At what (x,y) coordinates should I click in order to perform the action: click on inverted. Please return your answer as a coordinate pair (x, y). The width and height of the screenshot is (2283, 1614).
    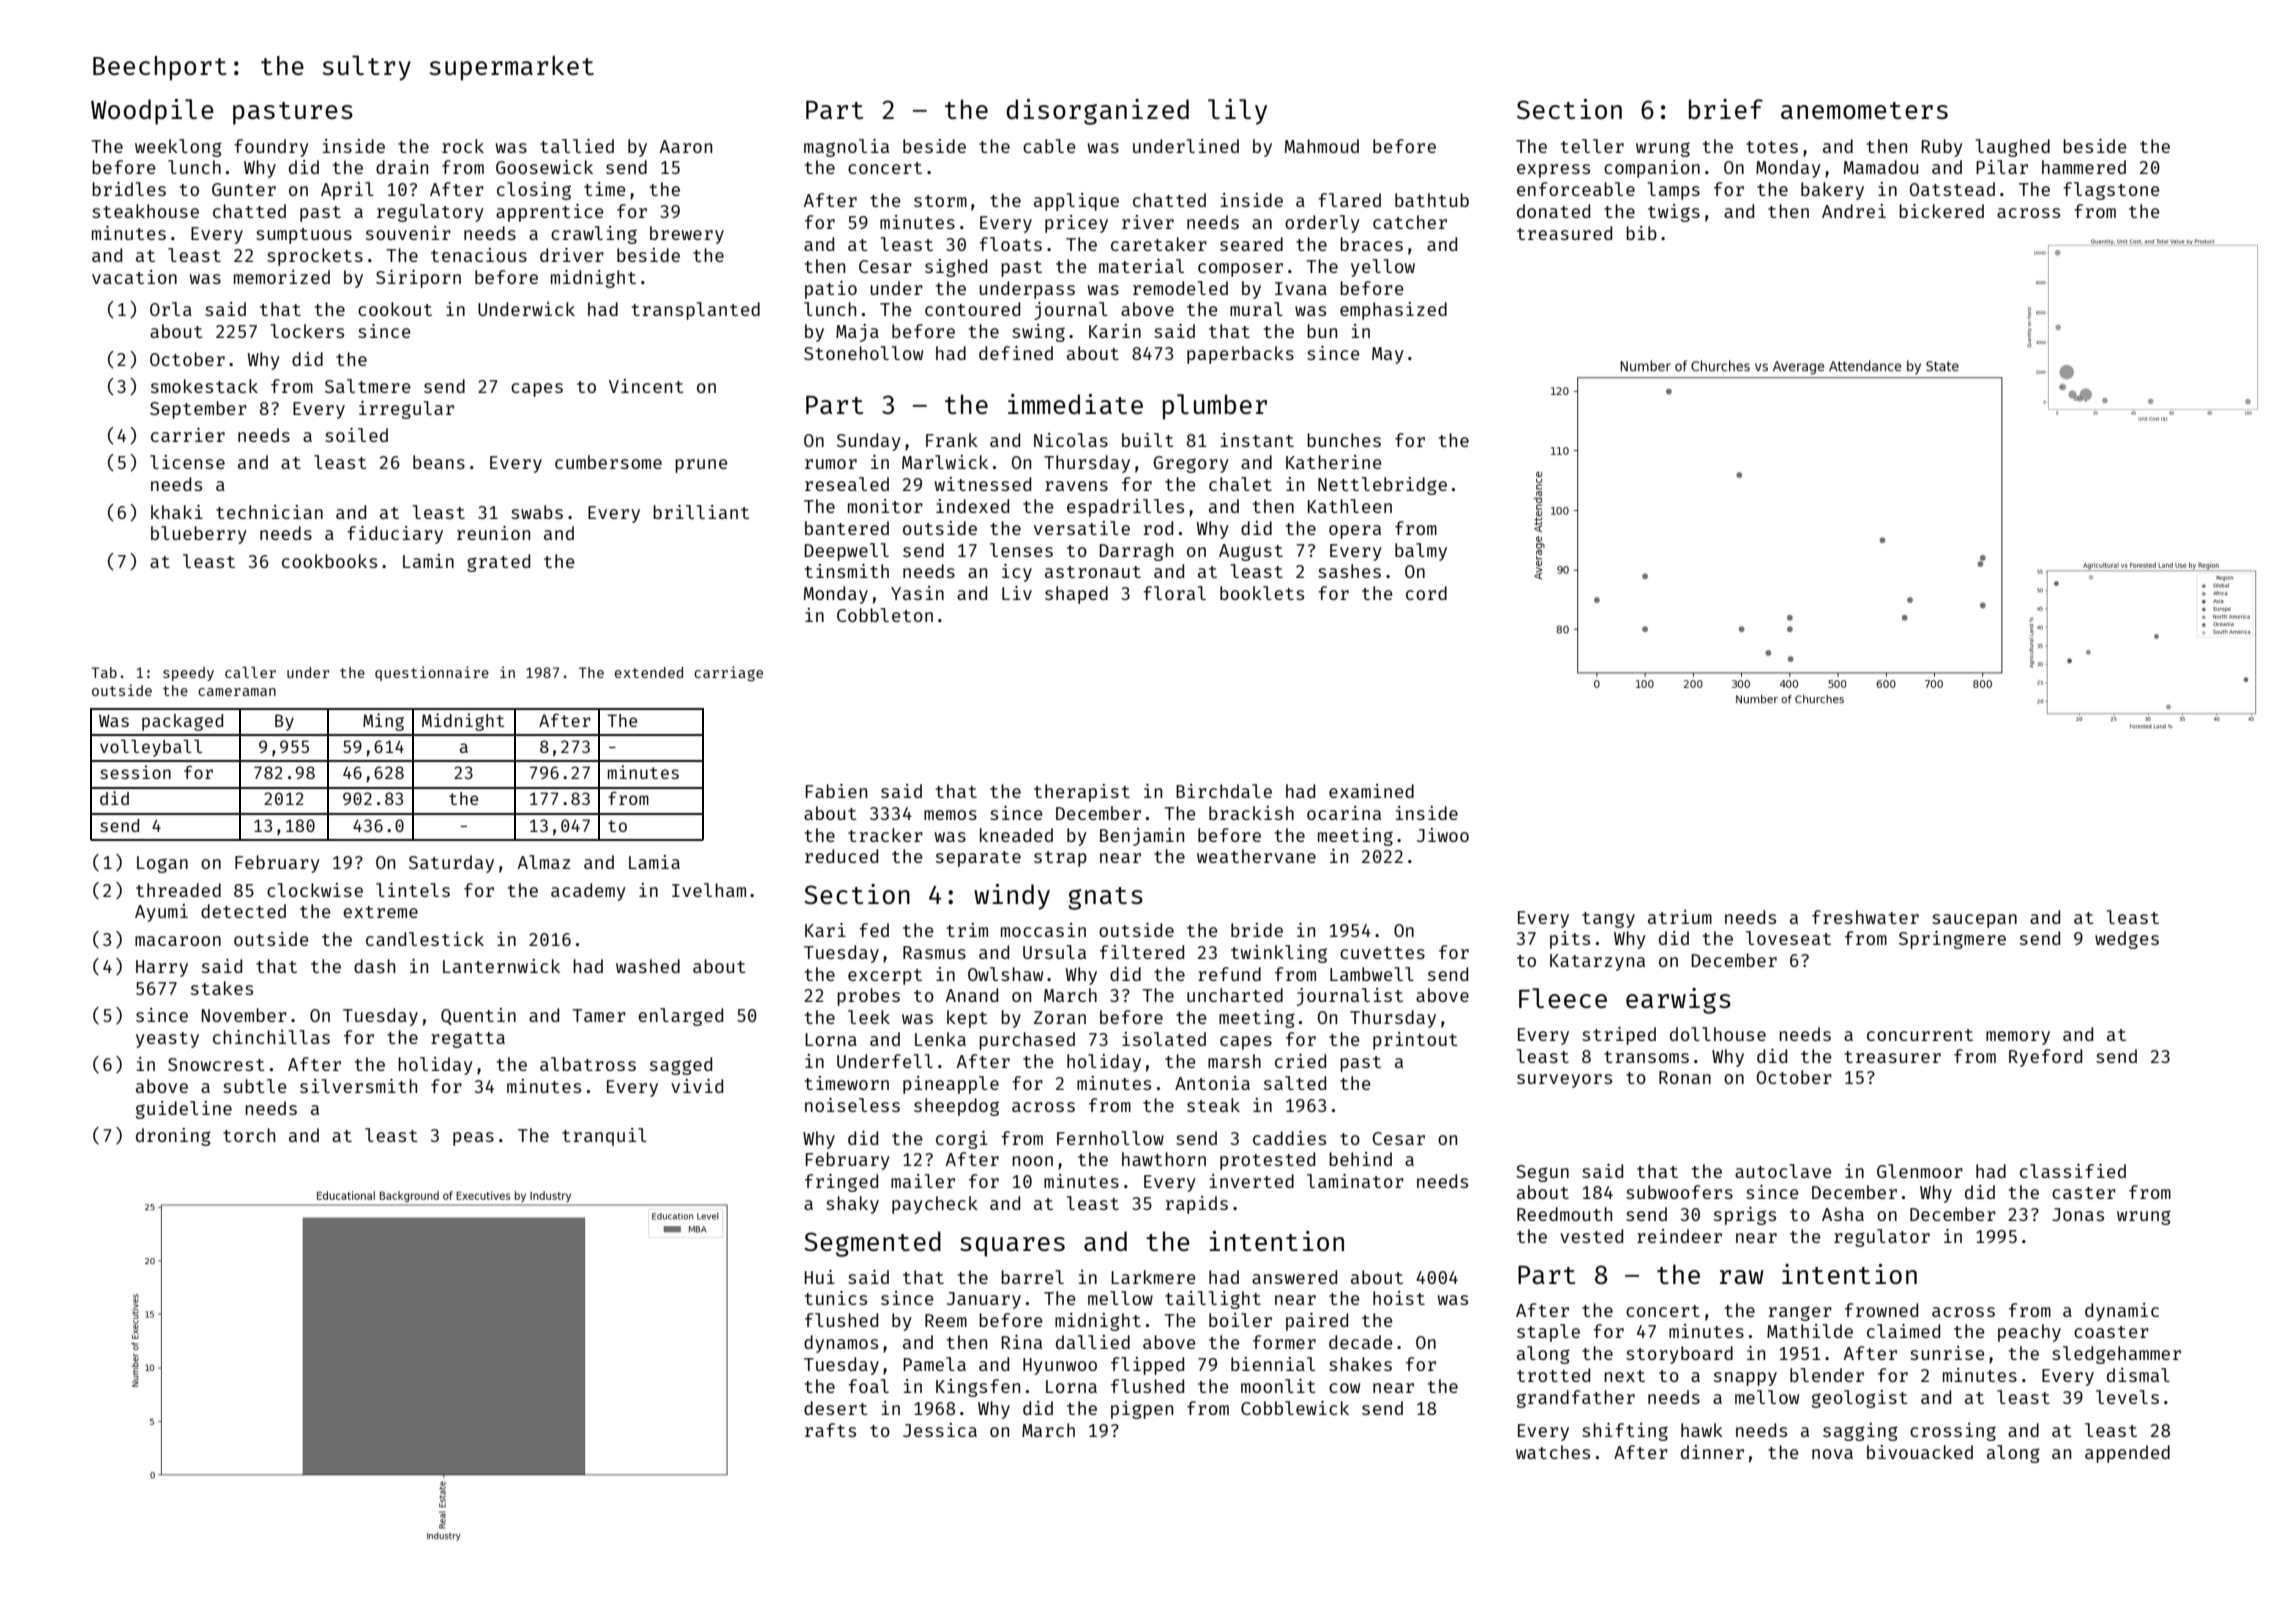
    Looking at the image, I should click on (1252, 1181).
